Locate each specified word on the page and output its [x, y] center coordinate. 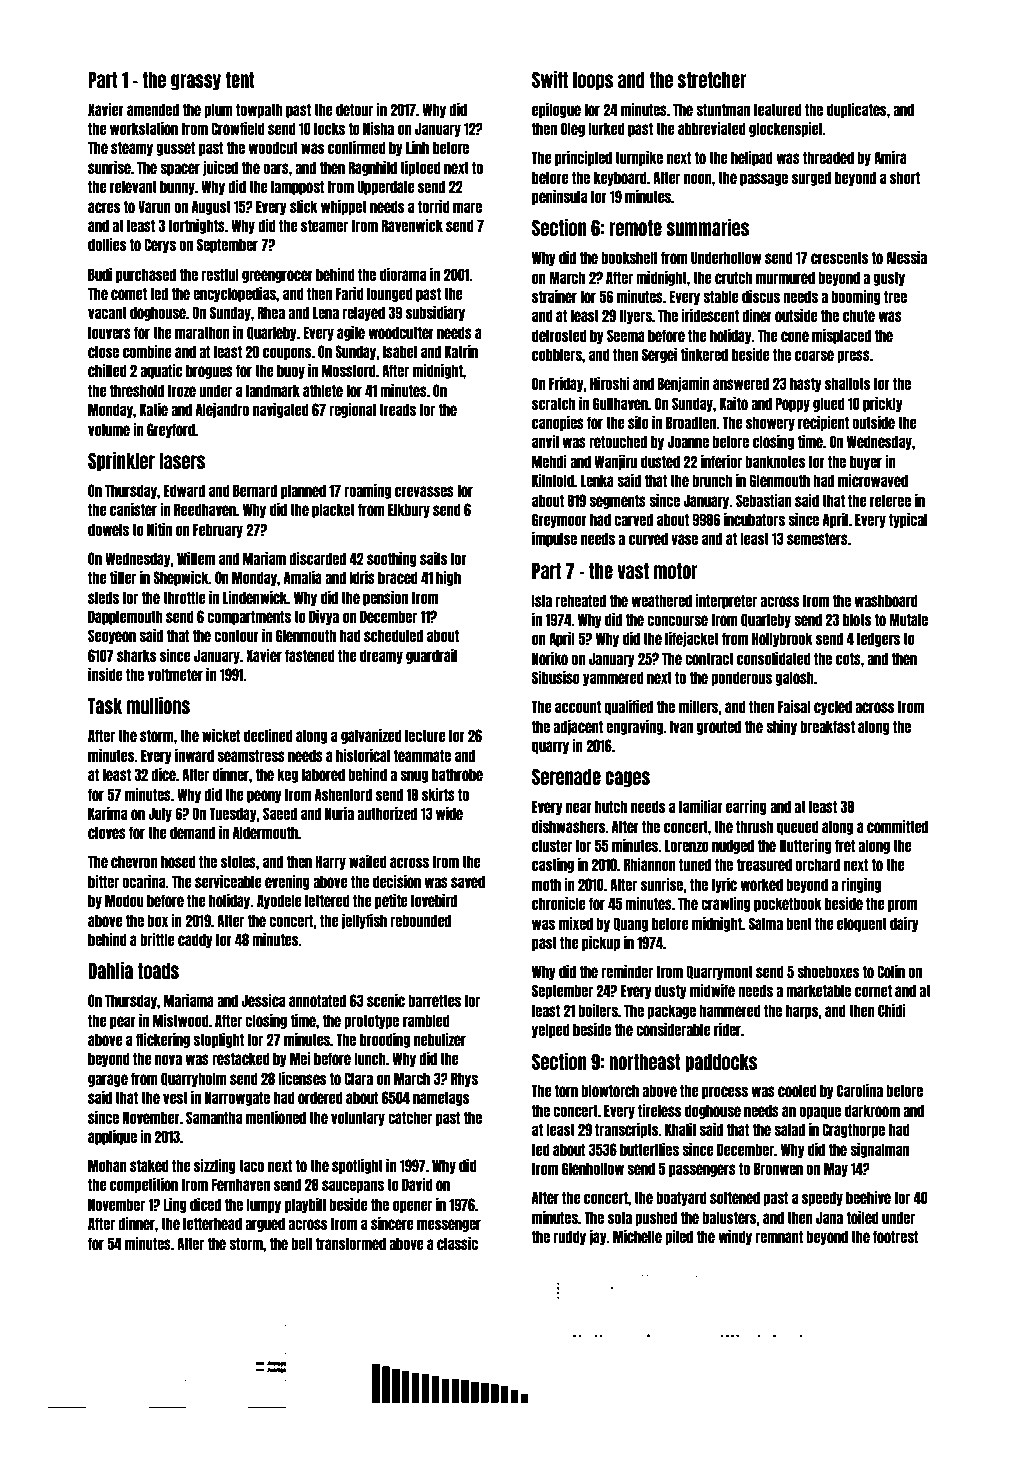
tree [895, 296]
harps [802, 1011]
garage [108, 1080]
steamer [324, 225]
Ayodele [279, 901]
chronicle [559, 903]
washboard [886, 600]
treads [397, 409]
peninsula [559, 197]
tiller [123, 577]
